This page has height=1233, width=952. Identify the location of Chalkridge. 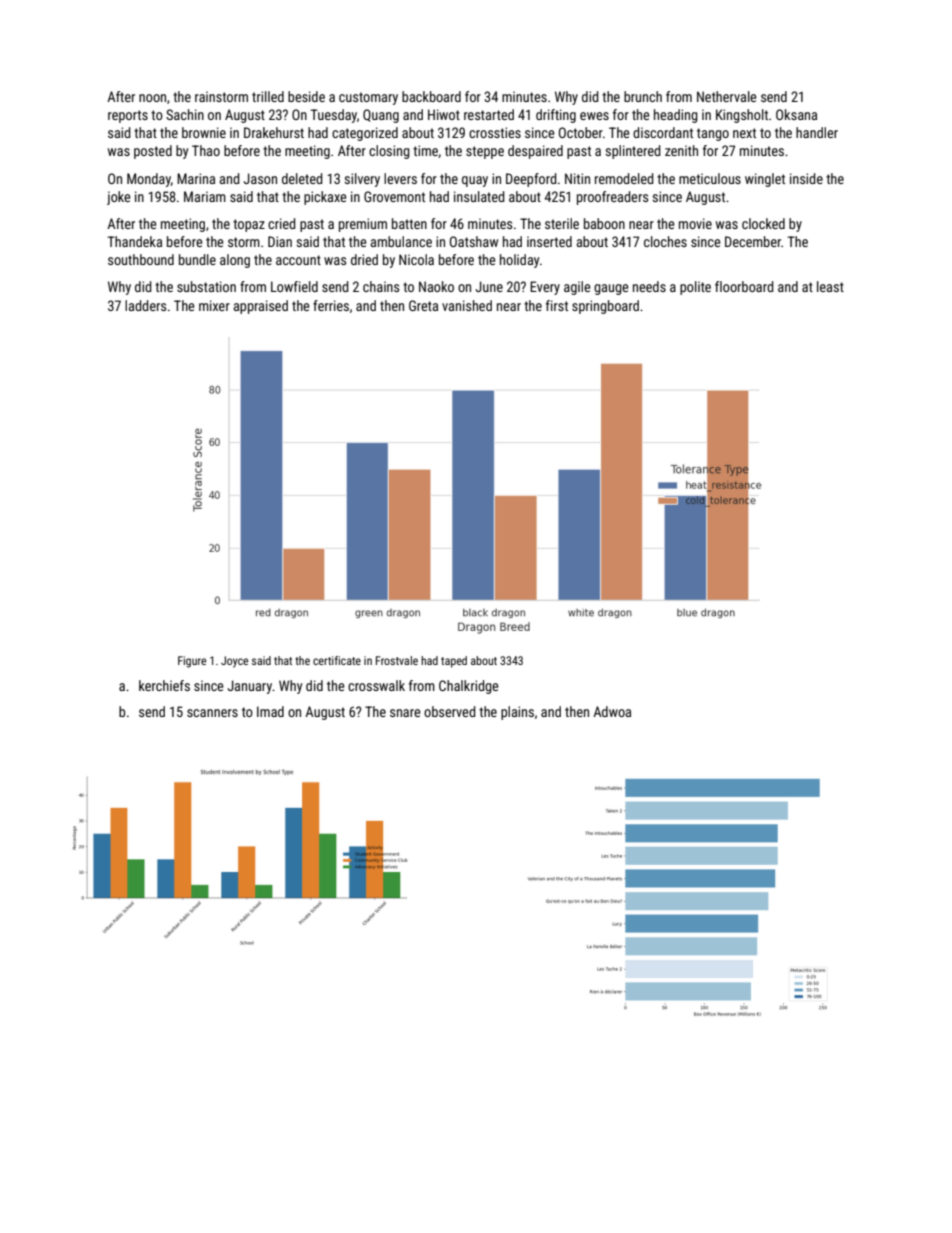
(469, 687).
